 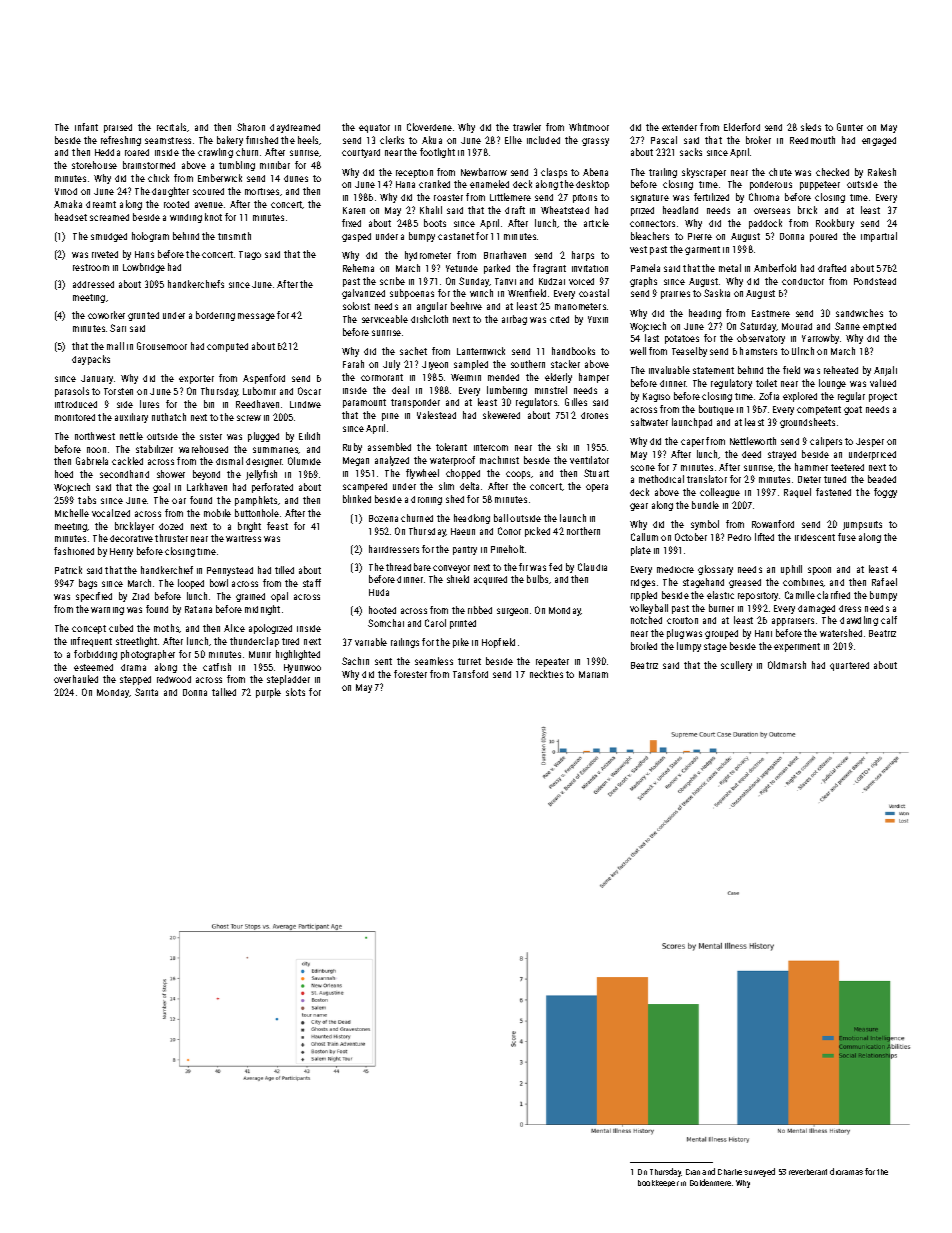 What do you see at coordinates (64, 474) in the page?
I see `hoed` at bounding box center [64, 474].
